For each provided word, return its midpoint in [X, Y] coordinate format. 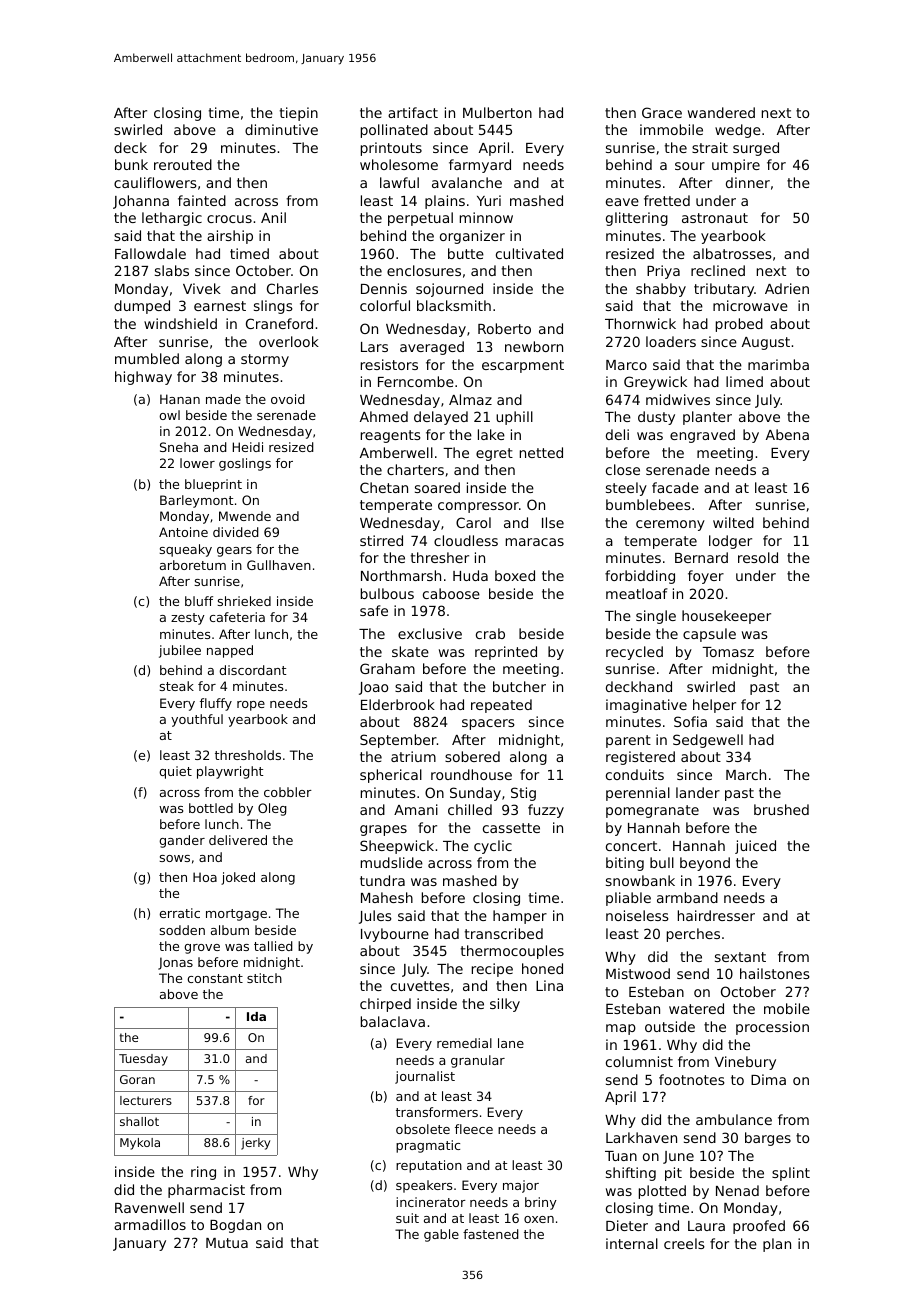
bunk [131, 164]
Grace [662, 112]
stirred [381, 540]
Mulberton [497, 112]
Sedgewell [708, 741]
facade [675, 487]
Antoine [183, 532]
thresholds [248, 755]
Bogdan [235, 1226]
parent [628, 741]
